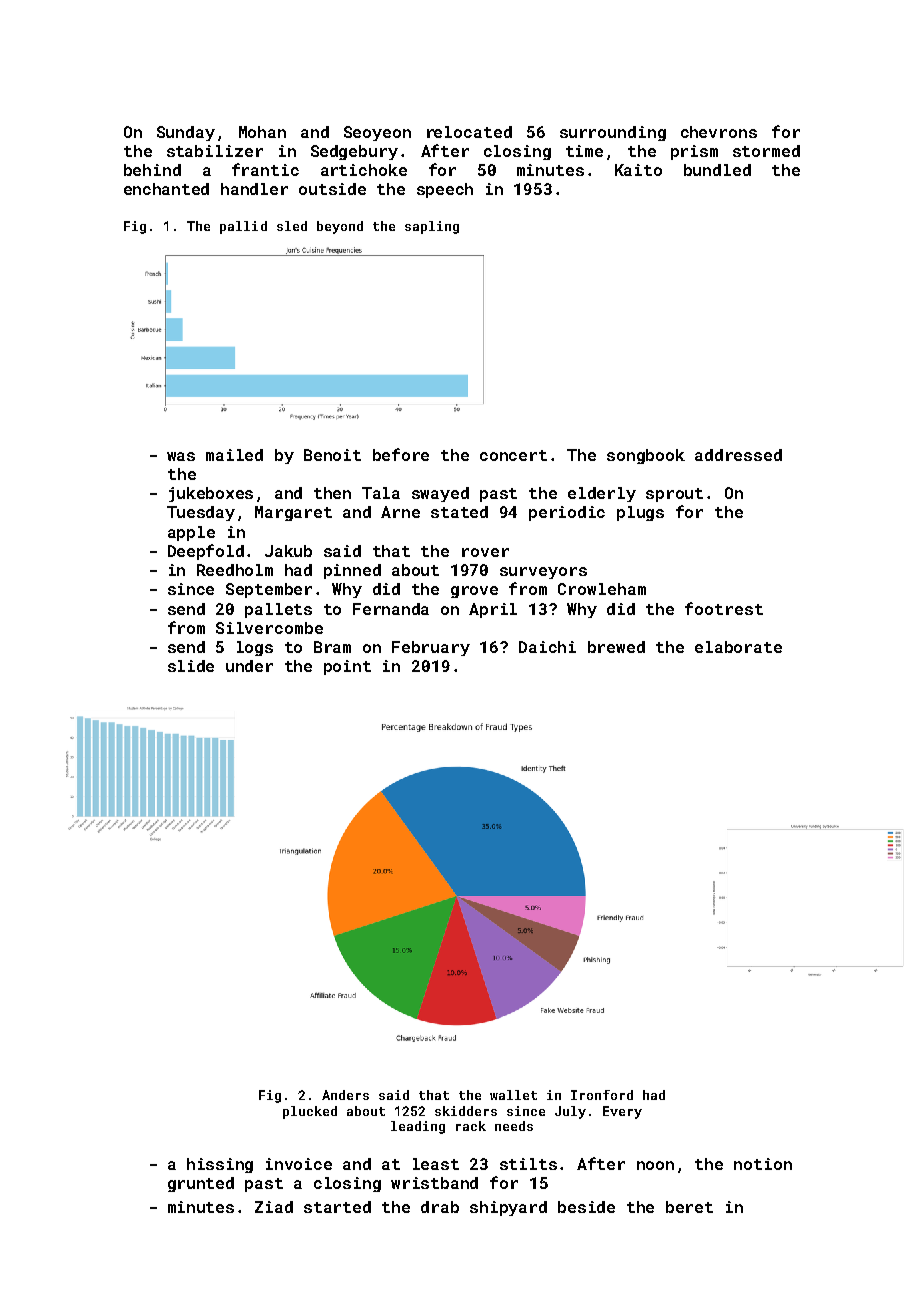  Describe the element at coordinates (220, 1165) in the document. I see `hissing` at that location.
